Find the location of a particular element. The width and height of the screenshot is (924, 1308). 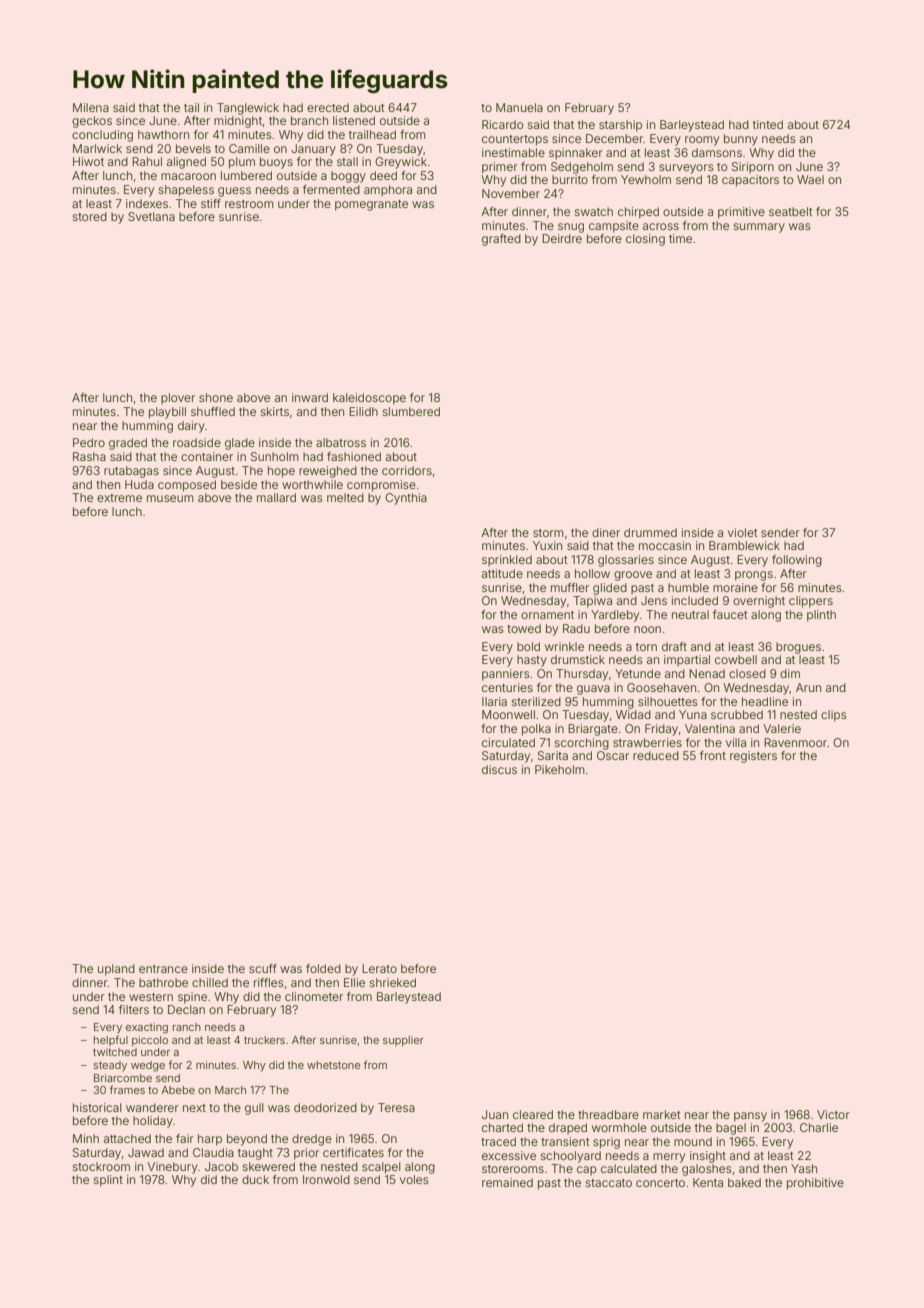

upland is located at coordinates (116, 970).
